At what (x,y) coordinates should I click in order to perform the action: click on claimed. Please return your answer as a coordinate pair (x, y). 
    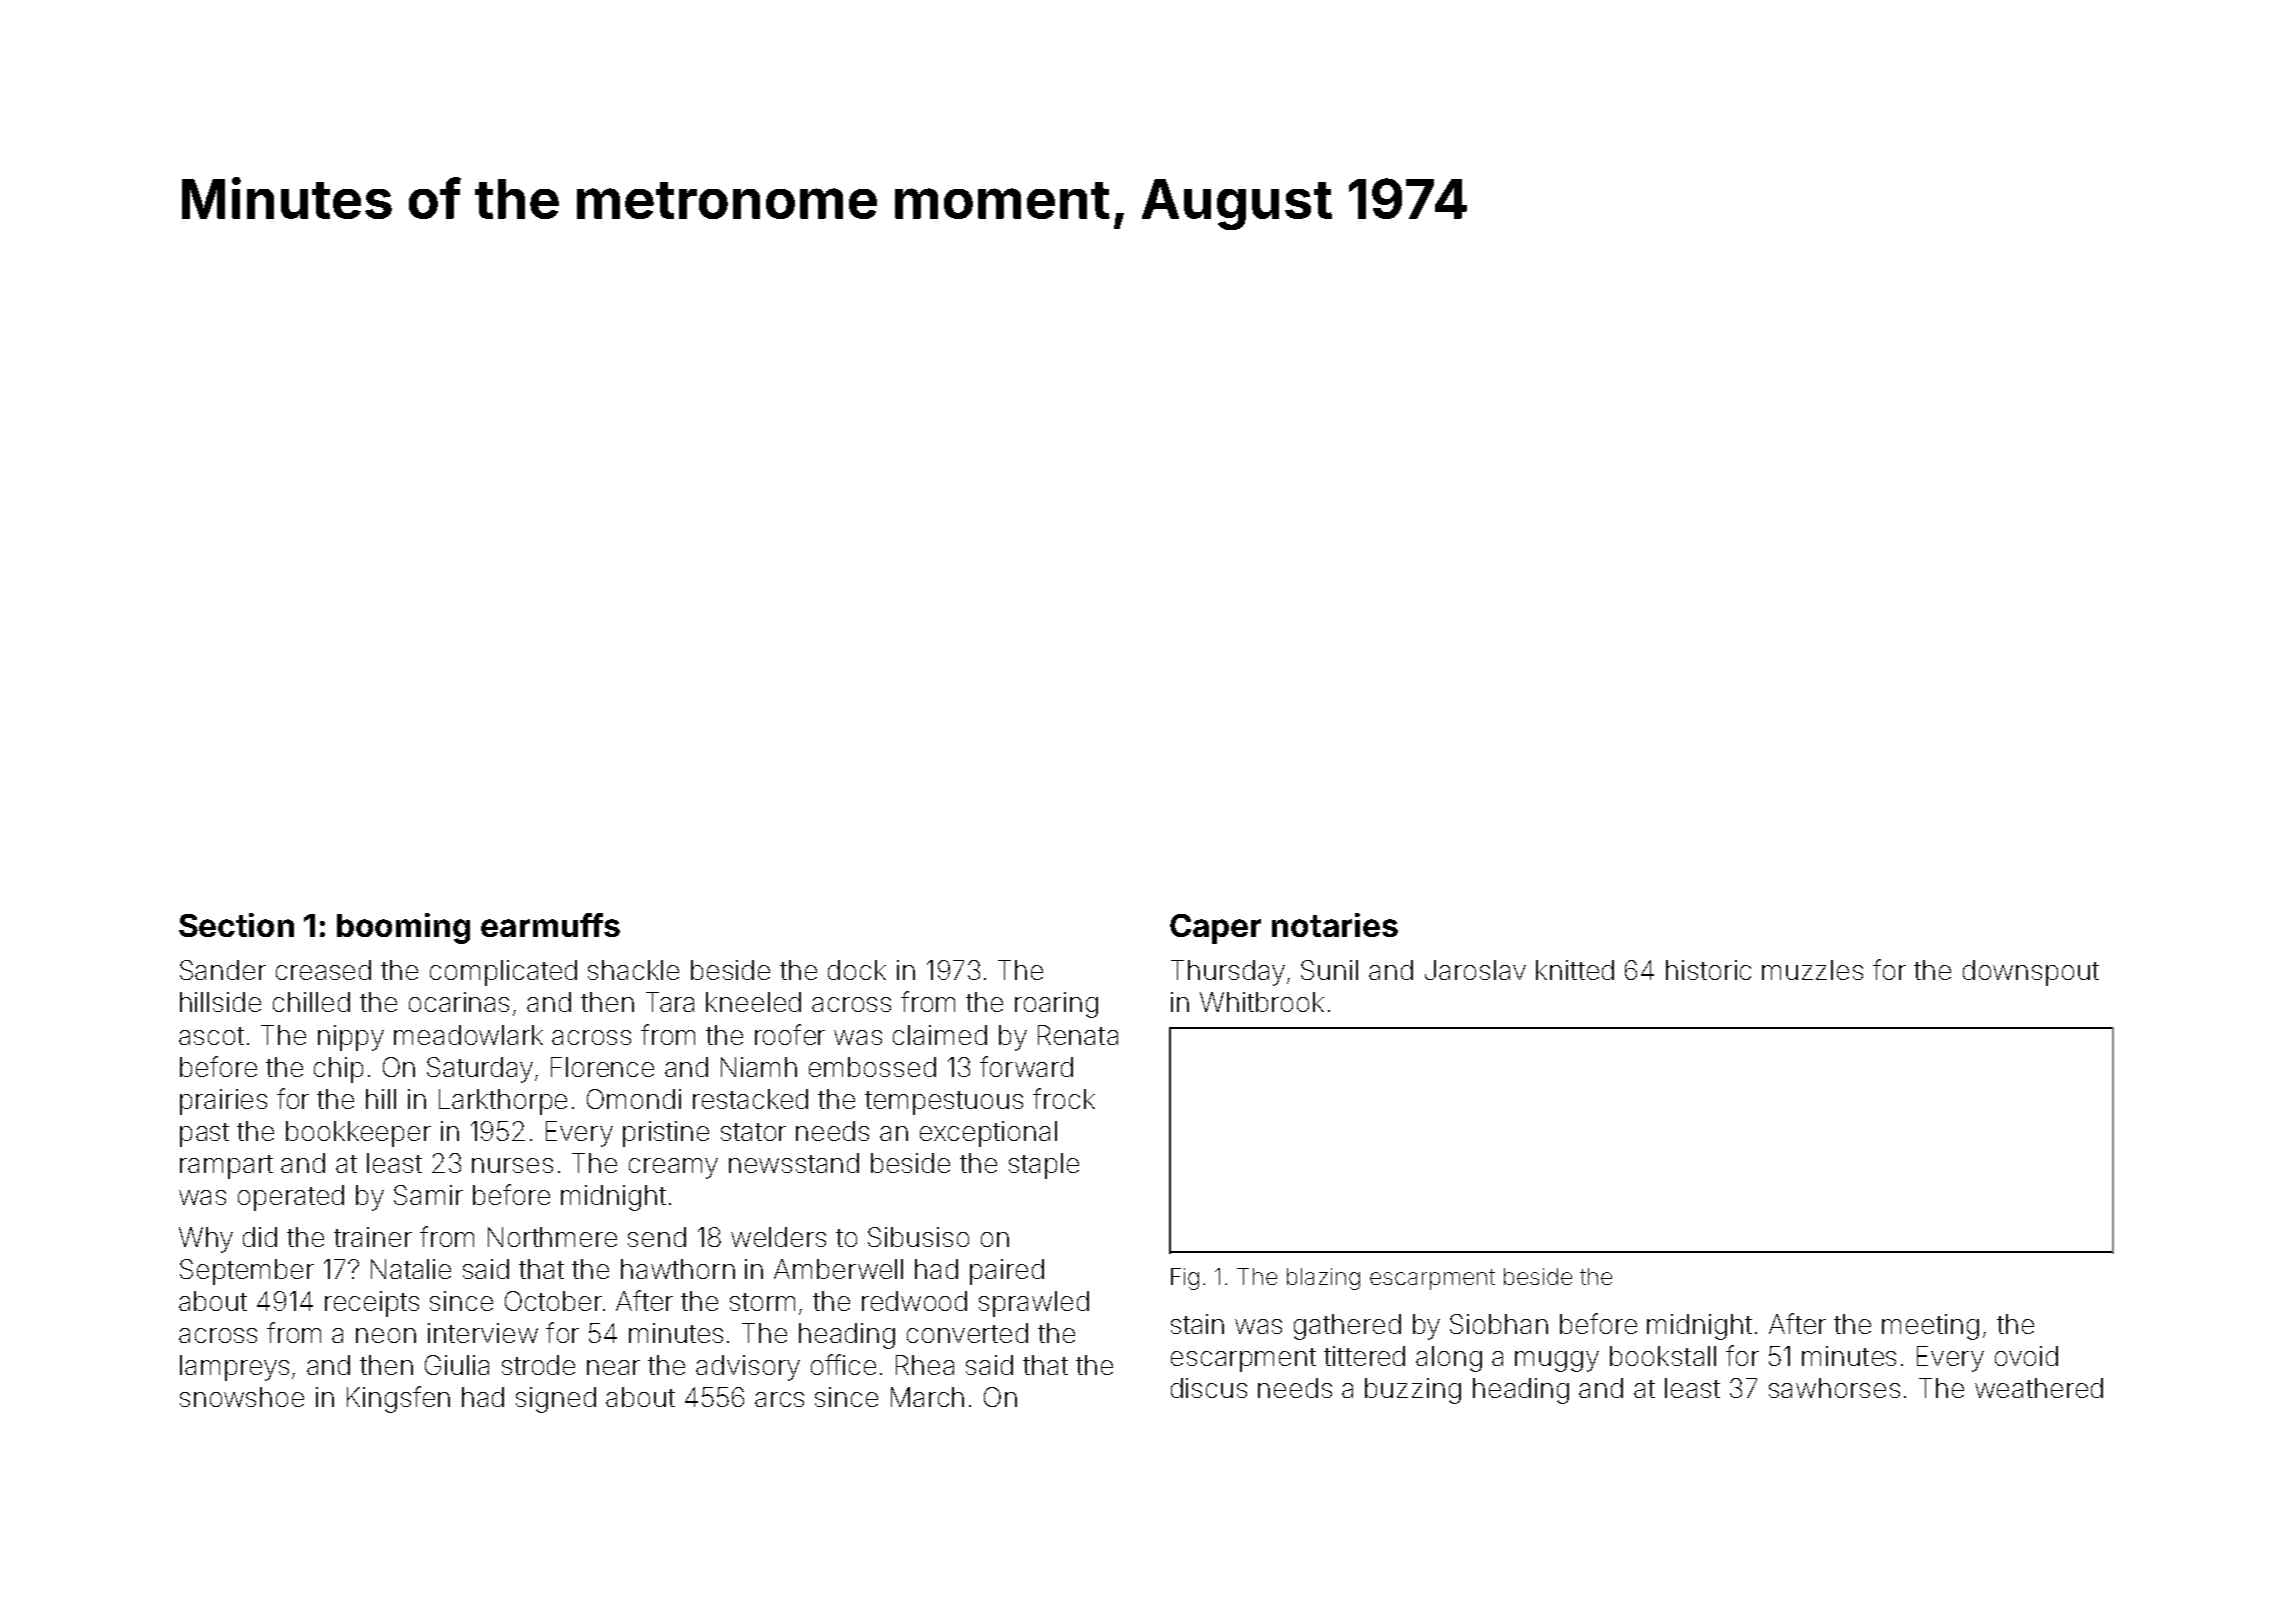
    Looking at the image, I should click on (940, 1035).
